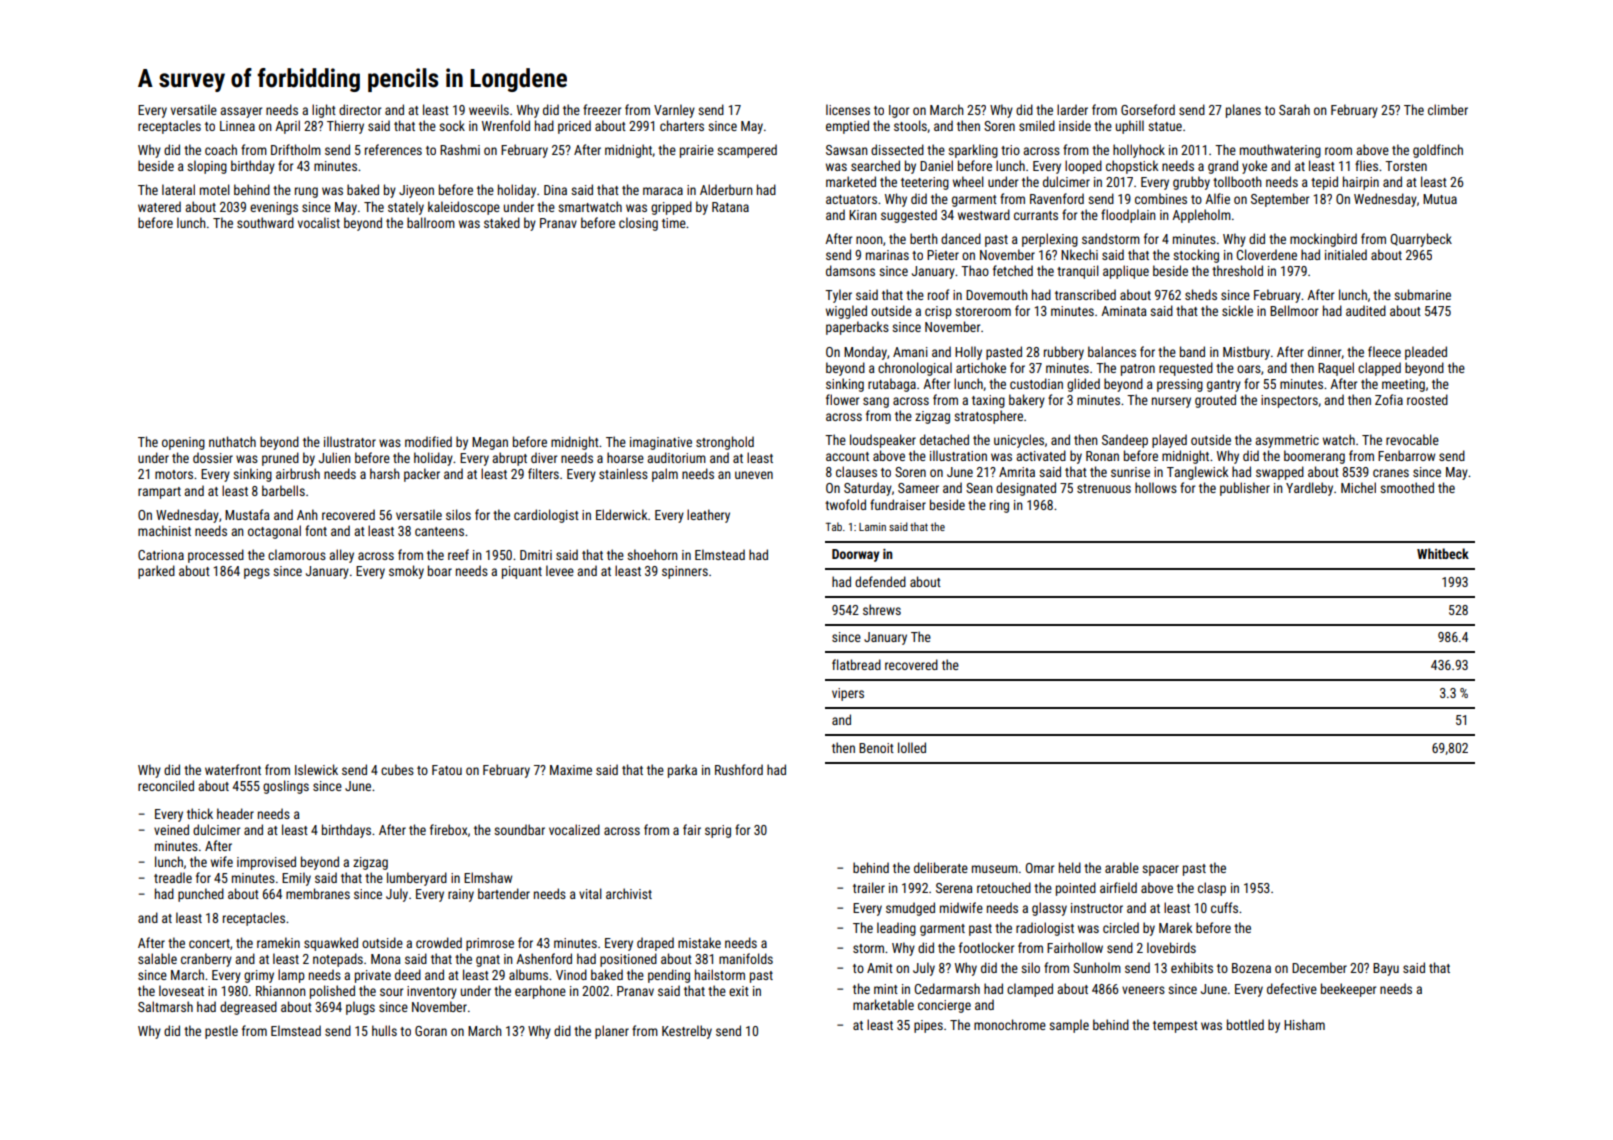 The image size is (1613, 1140). What do you see at coordinates (846, 312) in the image?
I see `wiggled` at bounding box center [846, 312].
